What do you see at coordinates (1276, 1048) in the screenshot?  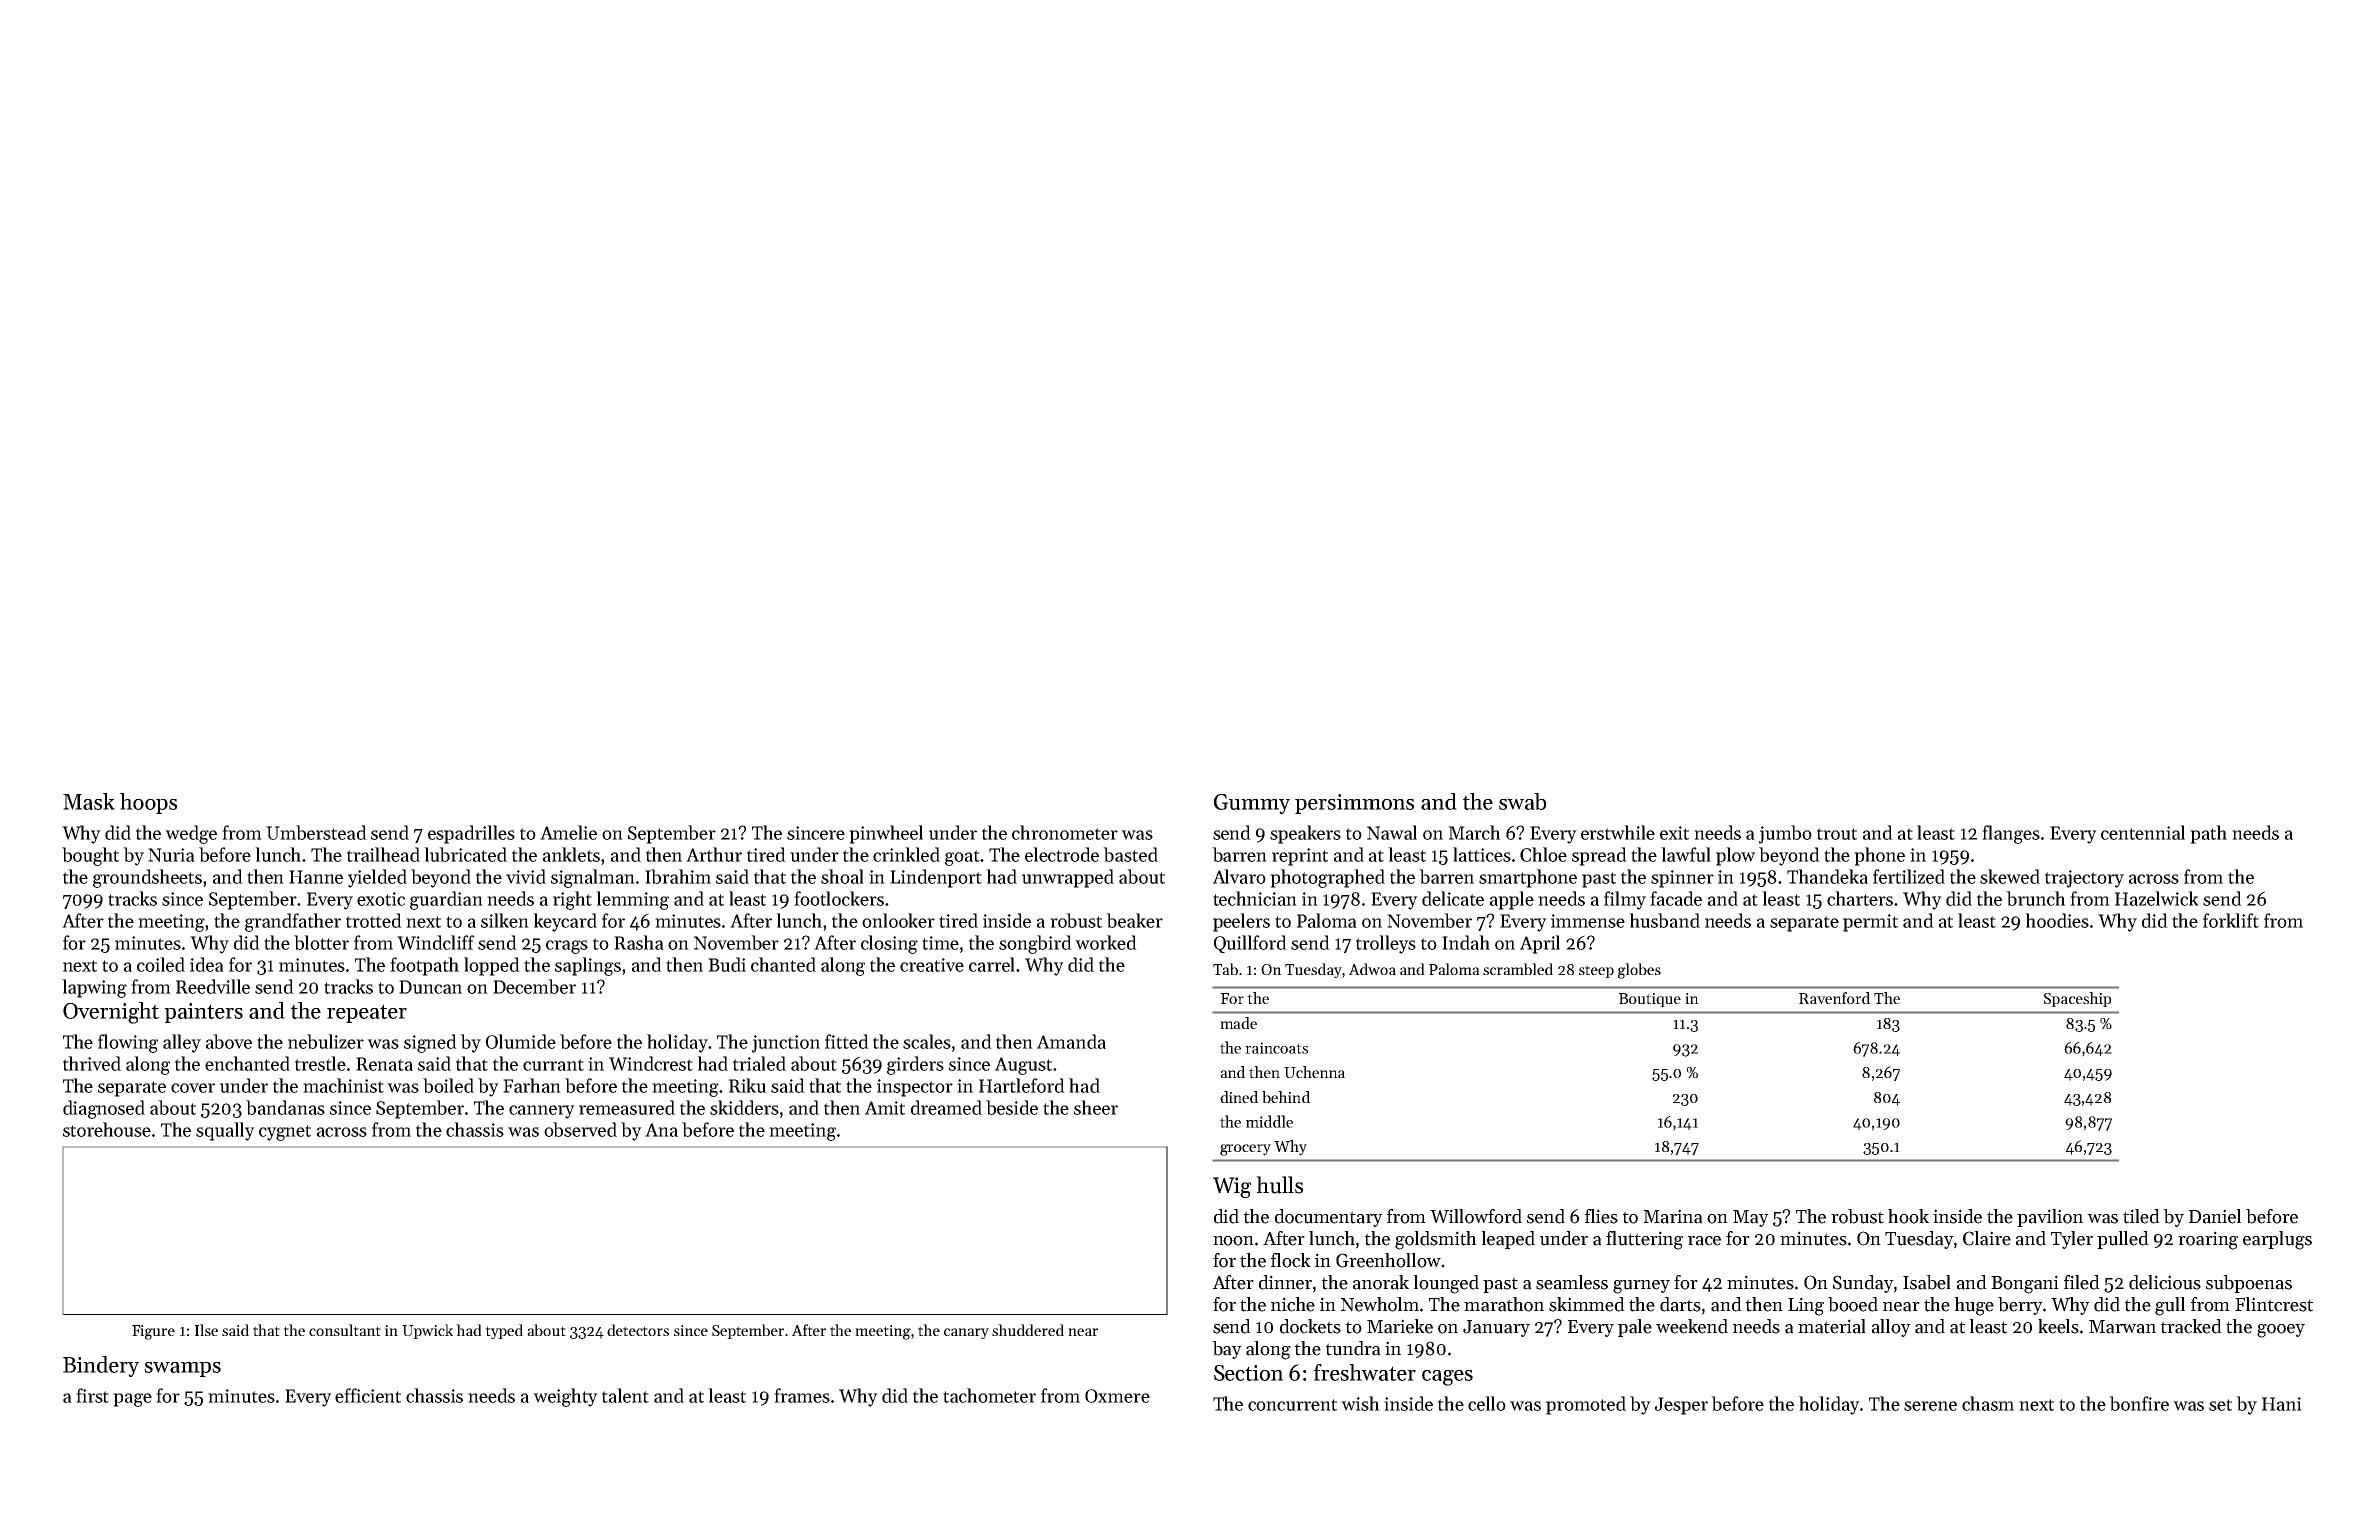 I see `raincoats` at bounding box center [1276, 1048].
